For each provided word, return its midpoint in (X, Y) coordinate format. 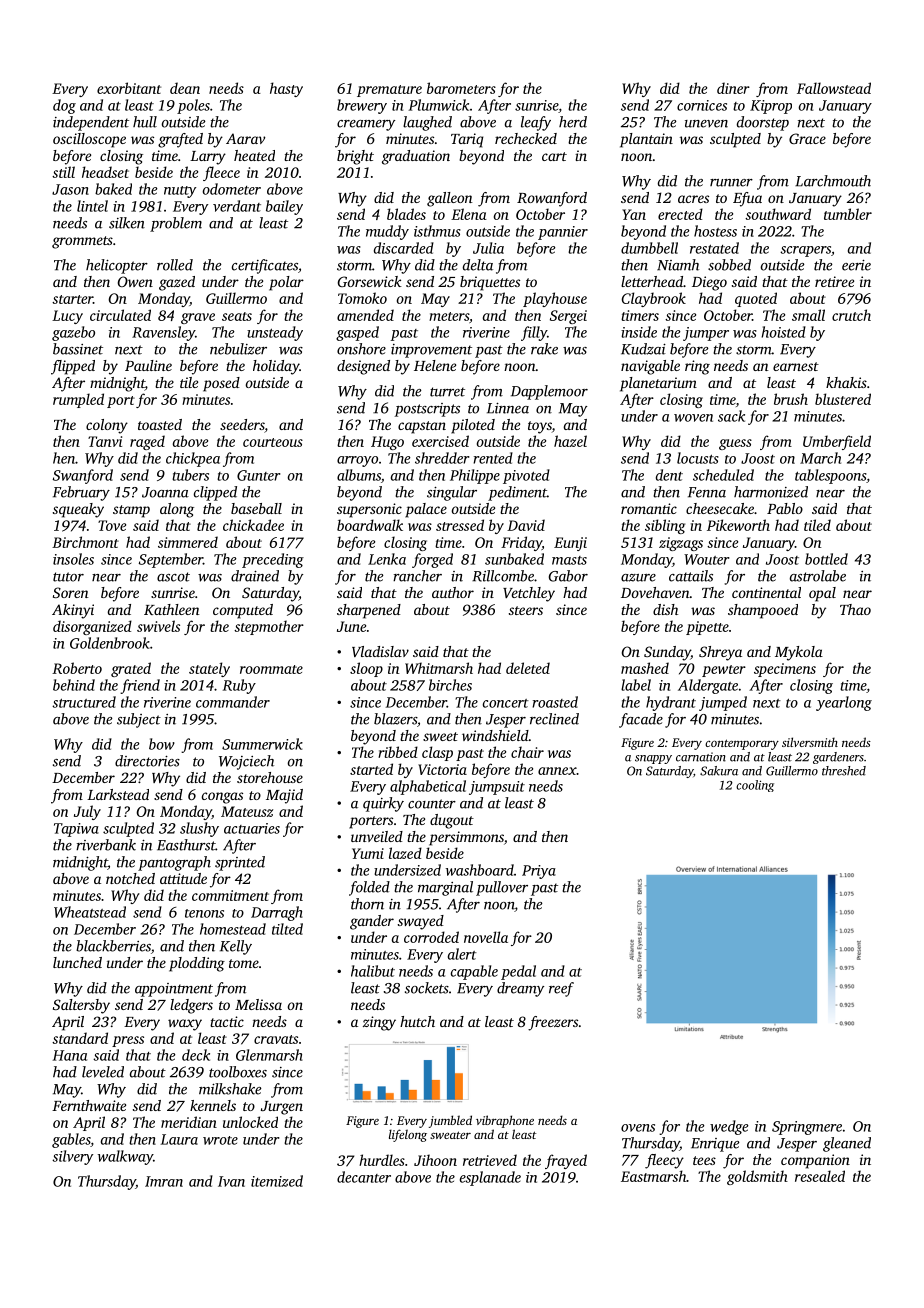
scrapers (805, 251)
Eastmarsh (653, 1176)
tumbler (848, 214)
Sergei (568, 317)
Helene (435, 365)
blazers (395, 719)
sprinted (240, 863)
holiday (276, 367)
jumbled (450, 1121)
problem (176, 224)
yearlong (844, 703)
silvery (72, 1157)
